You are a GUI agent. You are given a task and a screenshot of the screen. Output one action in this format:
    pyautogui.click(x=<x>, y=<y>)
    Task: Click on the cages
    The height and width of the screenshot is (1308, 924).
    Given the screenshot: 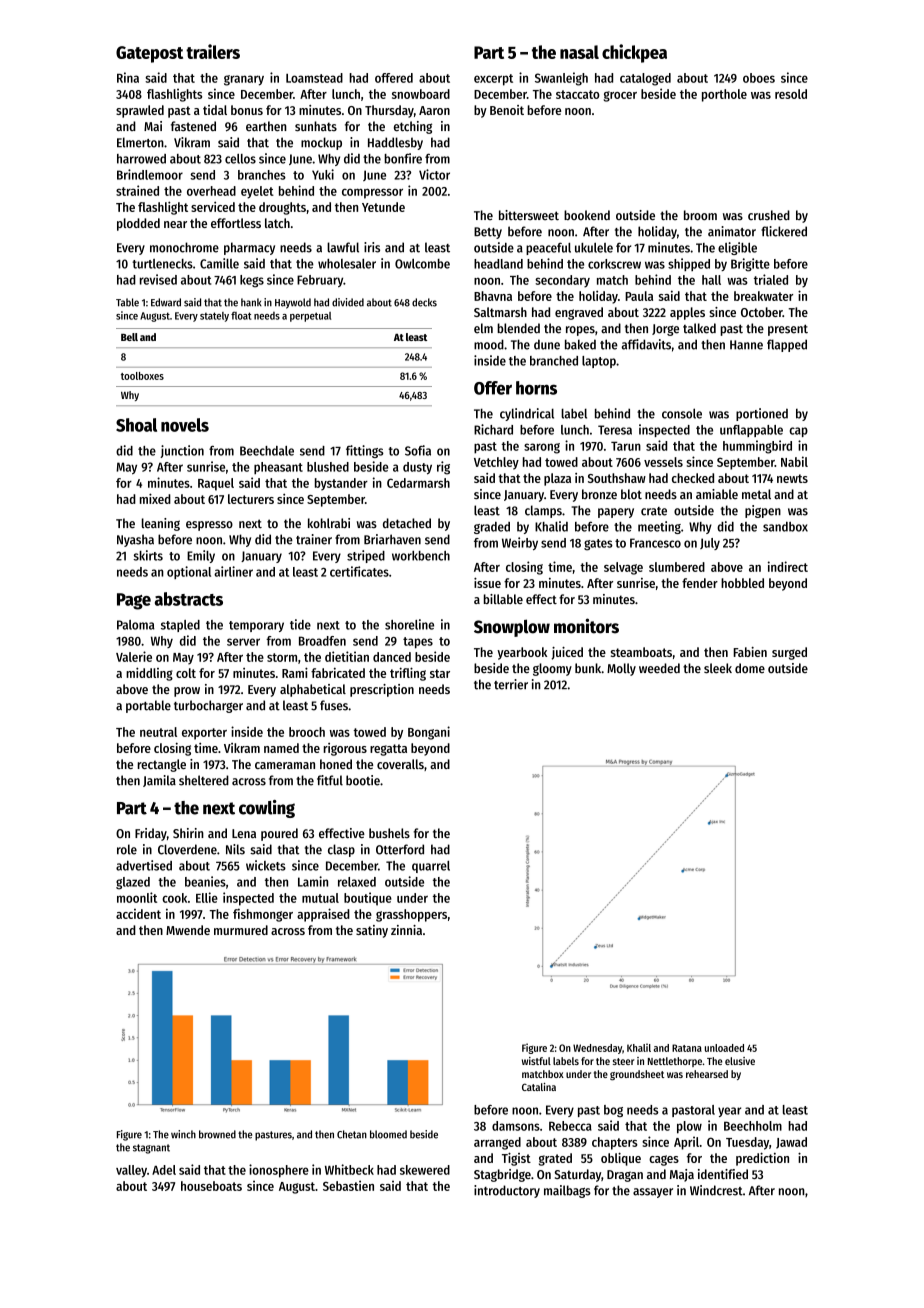 What is the action you would take?
    pyautogui.click(x=664, y=1160)
